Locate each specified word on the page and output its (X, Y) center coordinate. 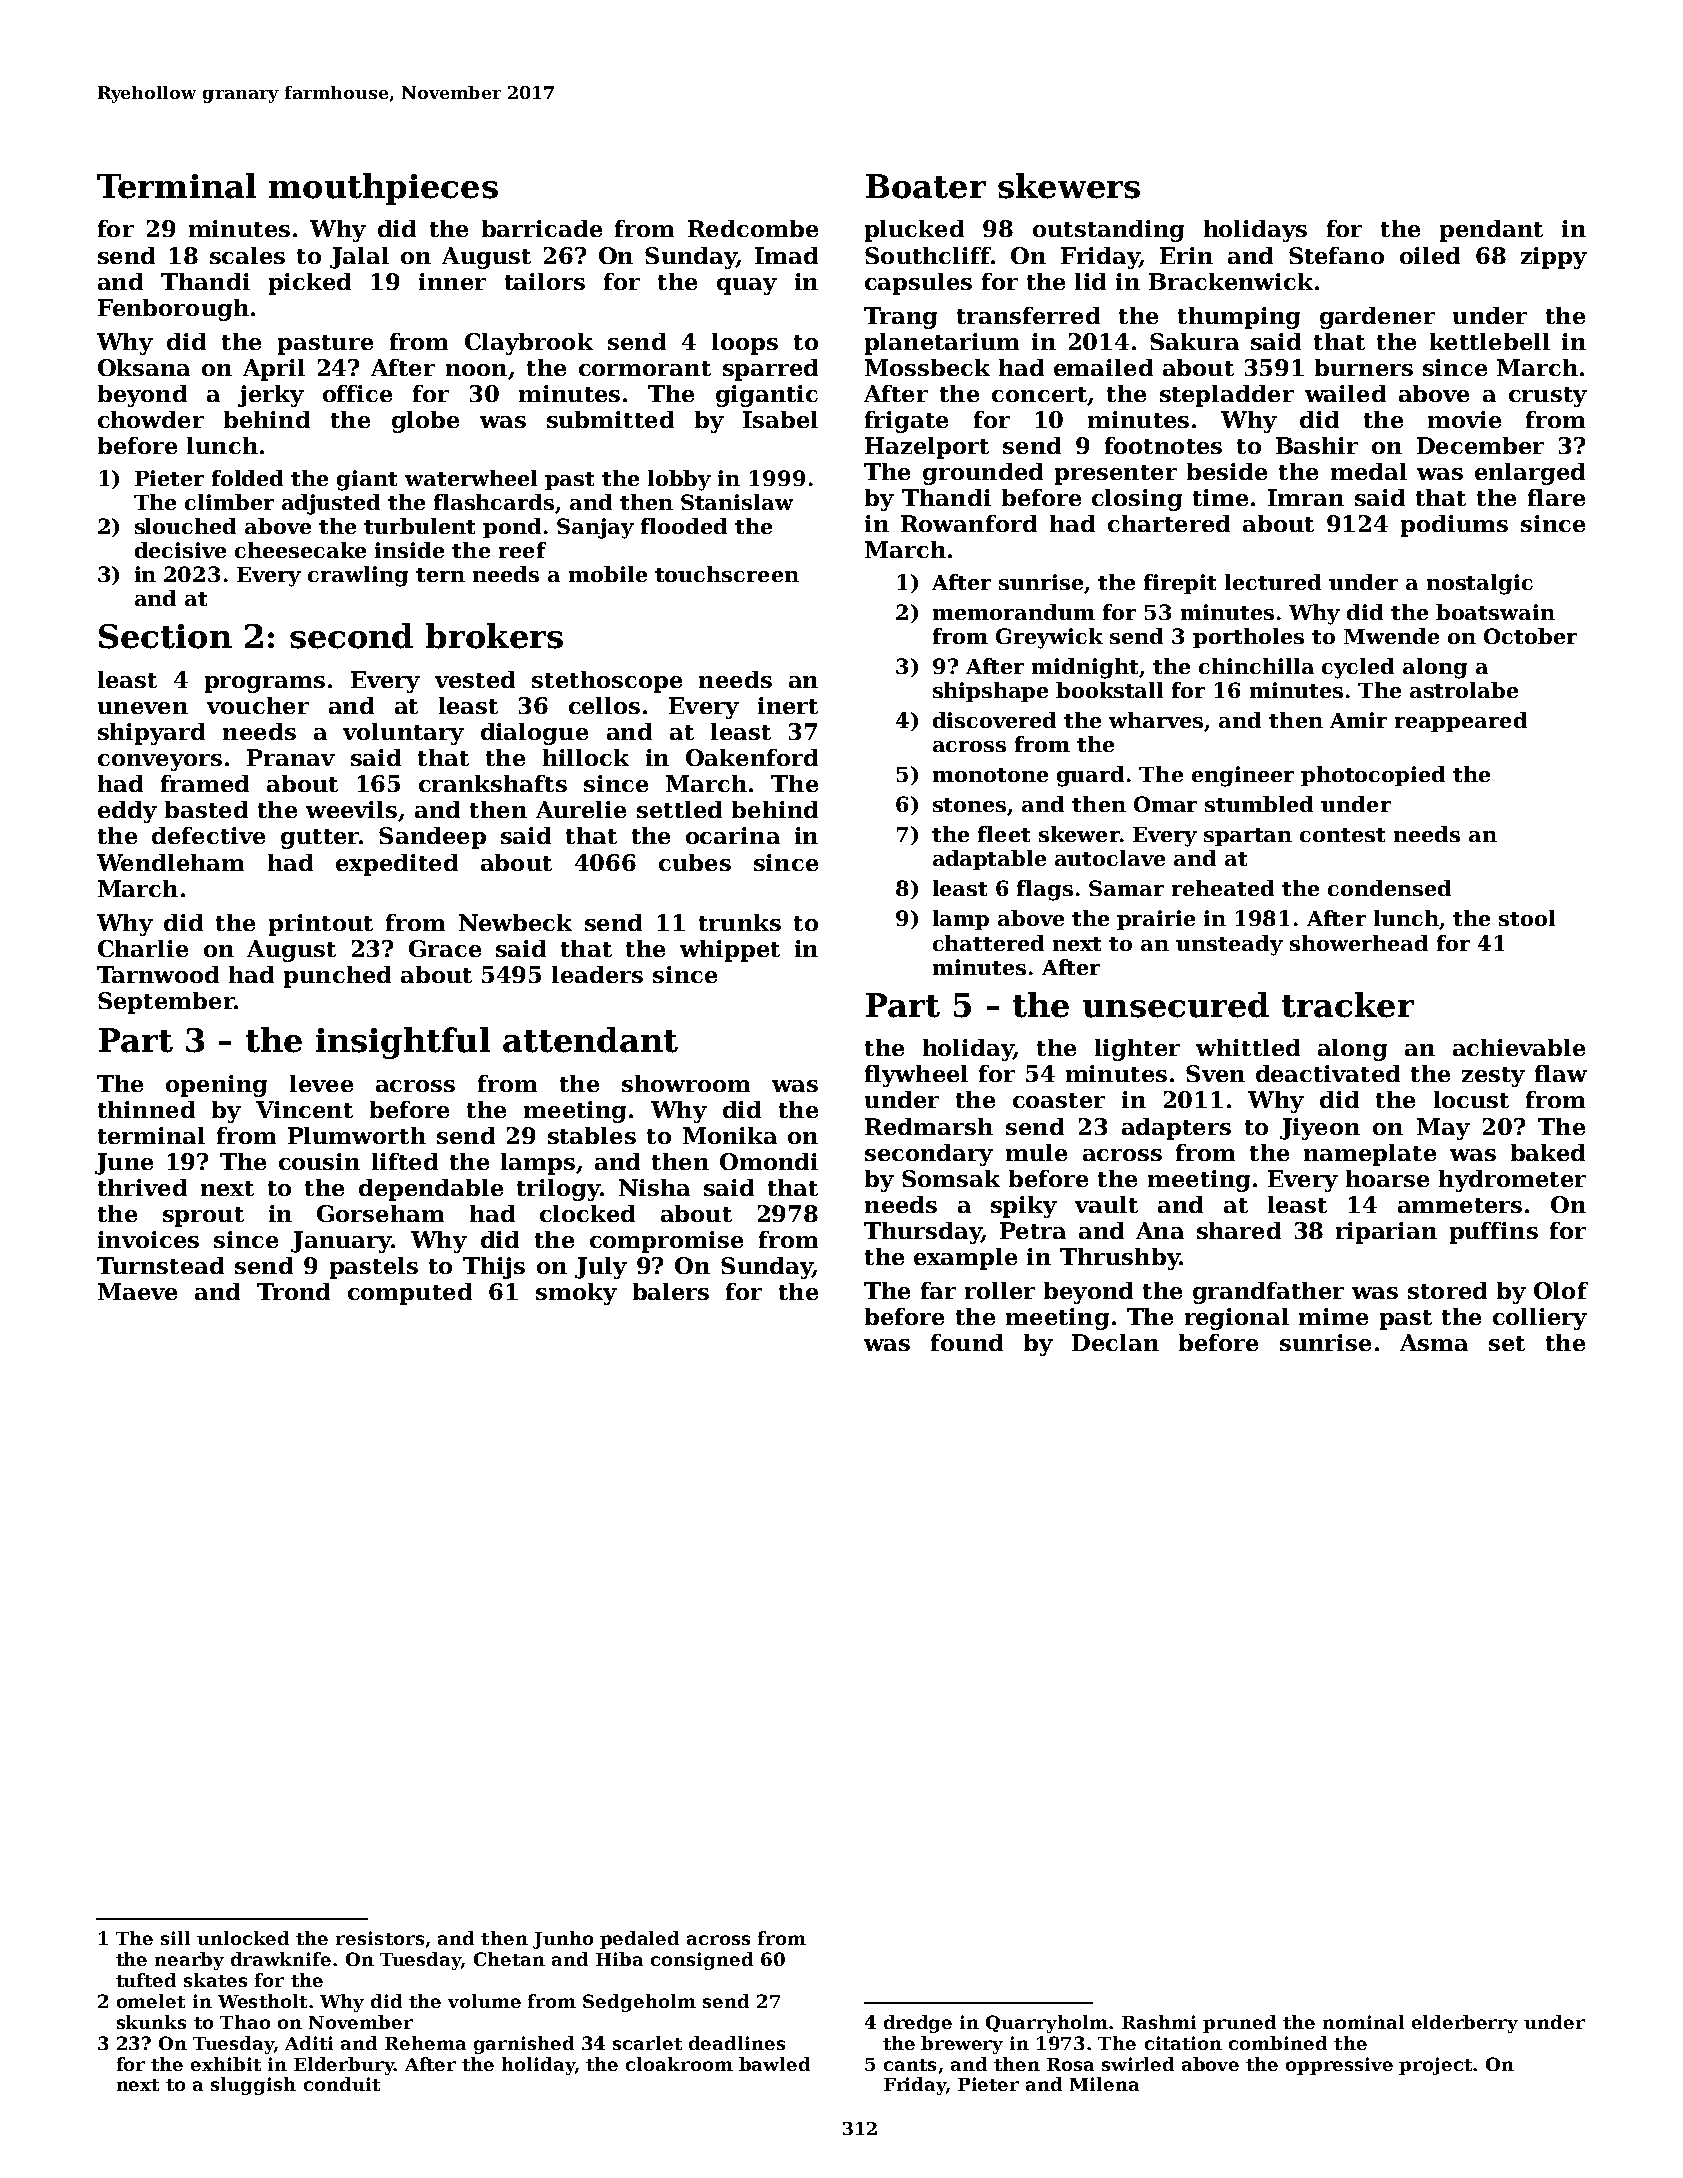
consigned (702, 1961)
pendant (1491, 231)
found (967, 1342)
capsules (918, 284)
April (274, 370)
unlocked (243, 1938)
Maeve (137, 1291)
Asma (1434, 1342)
